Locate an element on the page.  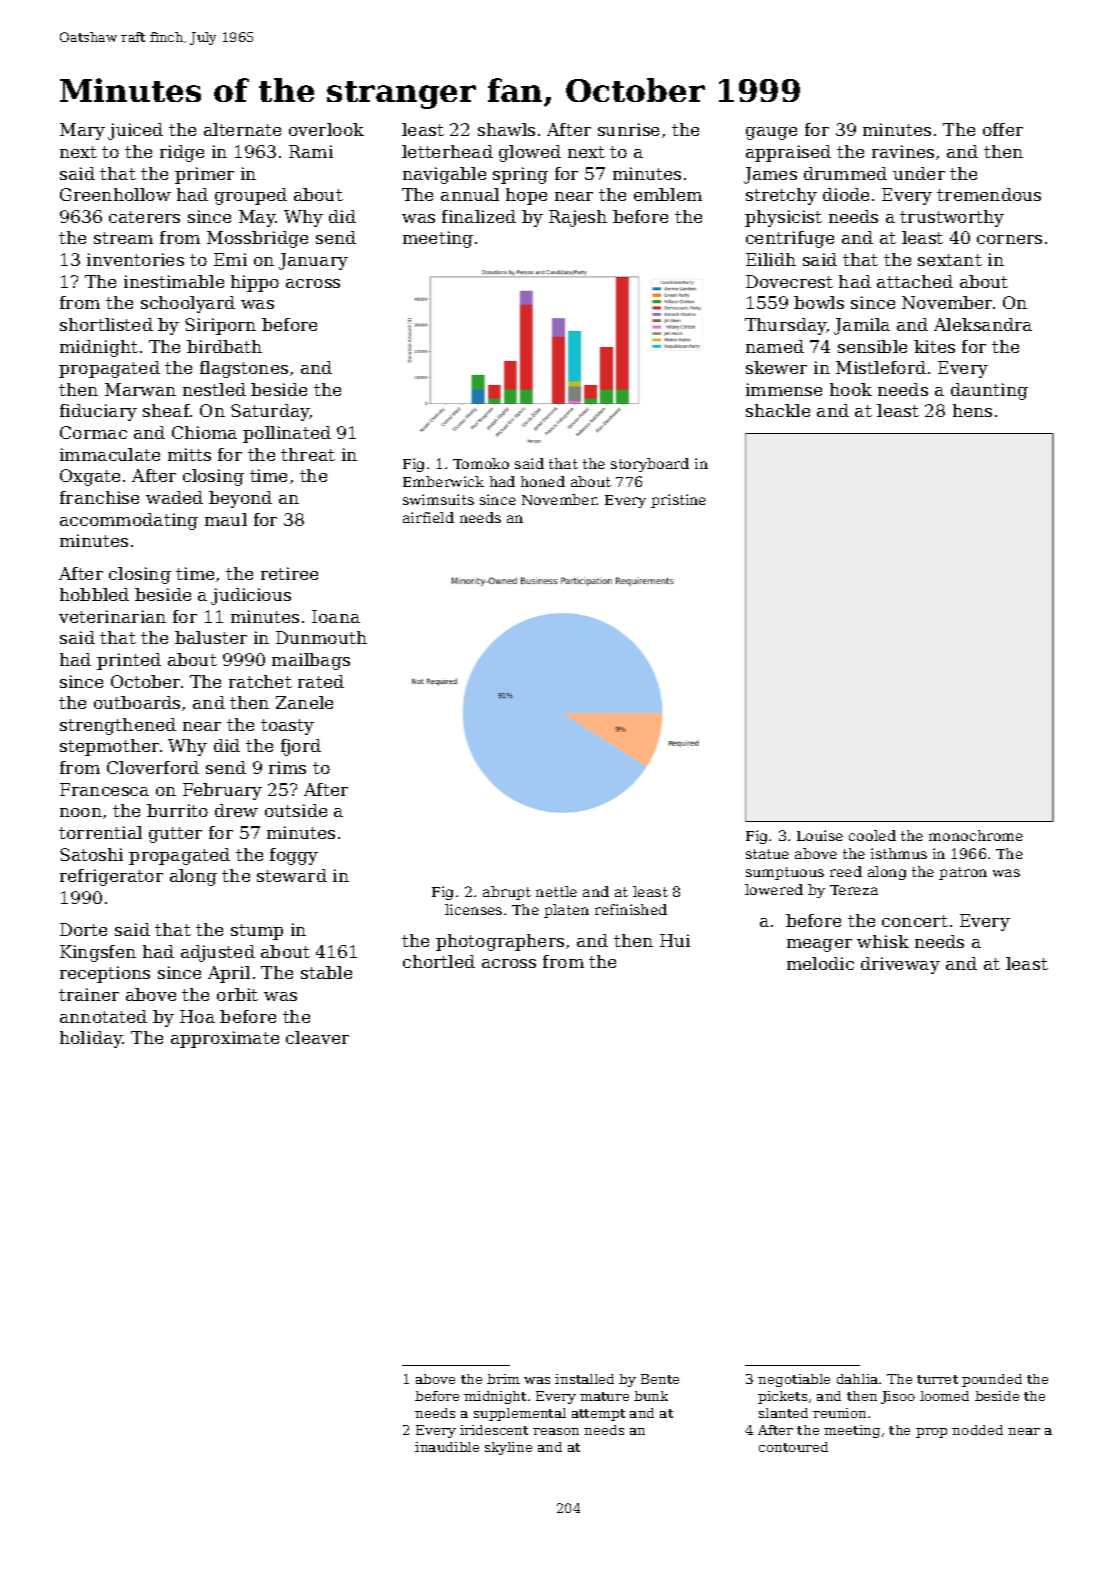
reed is located at coordinates (846, 871).
